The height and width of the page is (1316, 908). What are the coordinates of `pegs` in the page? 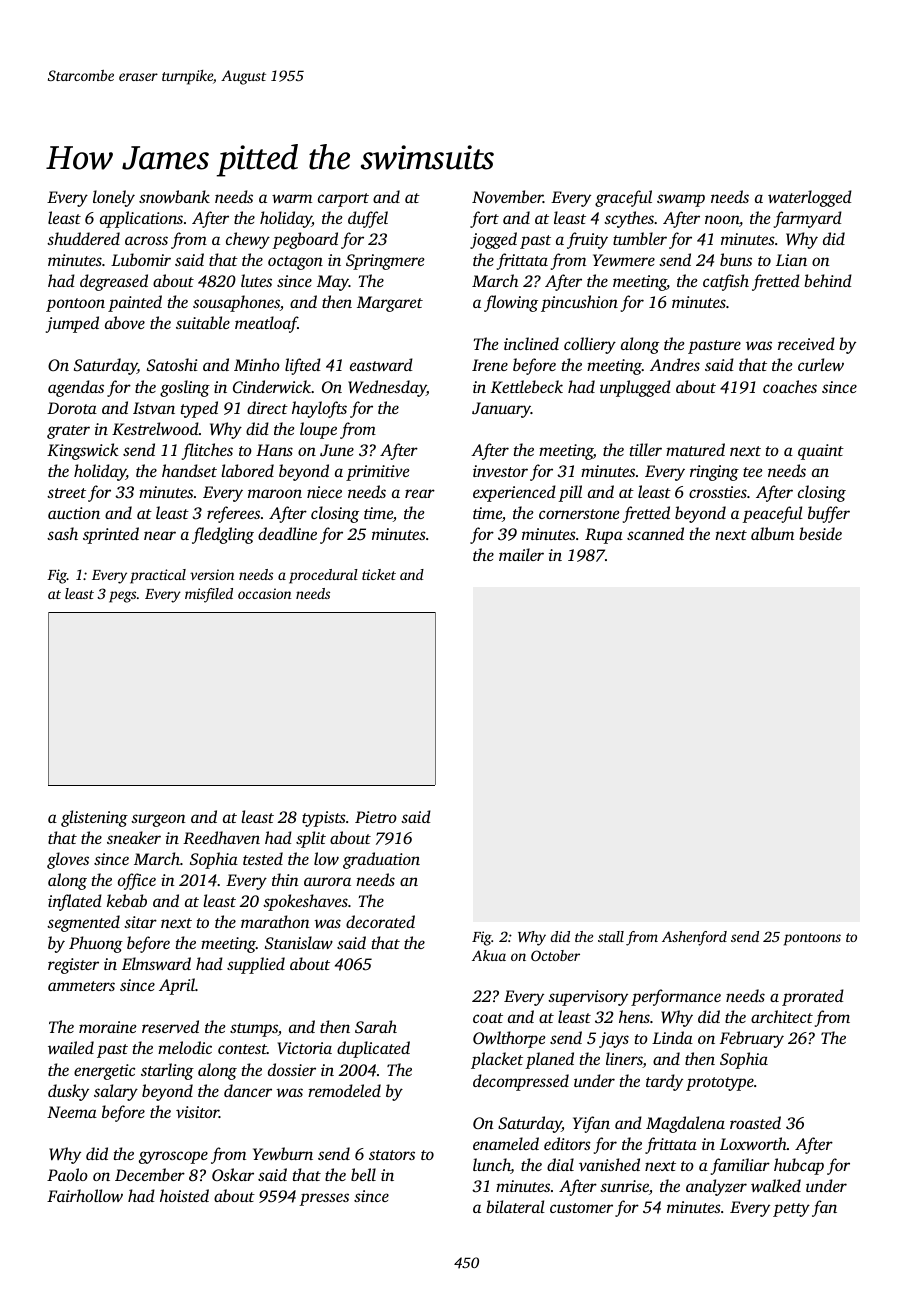 It's located at (122, 597).
